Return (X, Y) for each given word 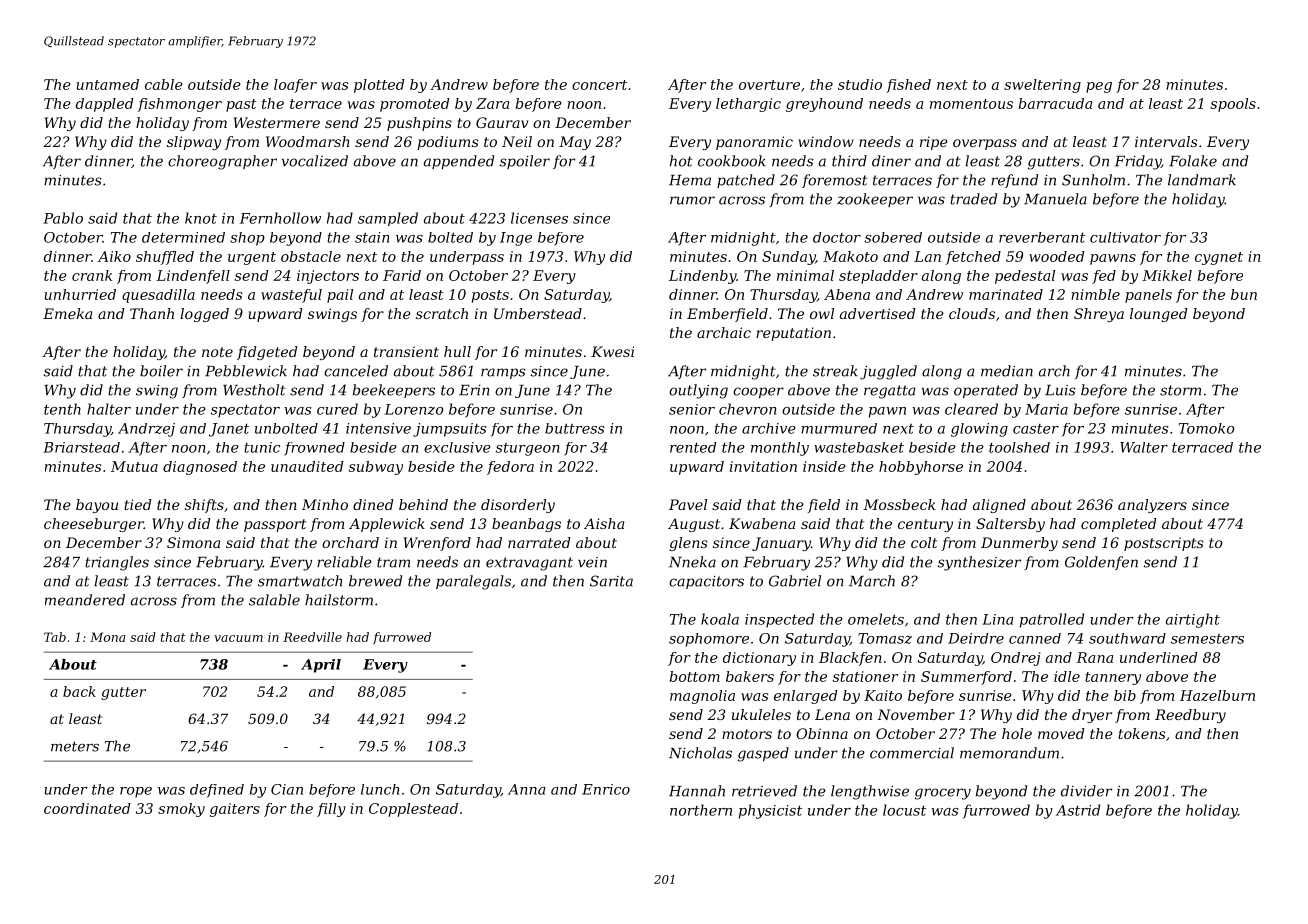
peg (1099, 87)
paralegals (473, 582)
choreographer (222, 162)
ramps (503, 373)
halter (109, 409)
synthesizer (979, 563)
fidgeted (267, 353)
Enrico (606, 789)
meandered (85, 600)
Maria (1046, 409)
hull (457, 351)
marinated (1006, 294)
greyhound (824, 105)
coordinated (87, 808)
